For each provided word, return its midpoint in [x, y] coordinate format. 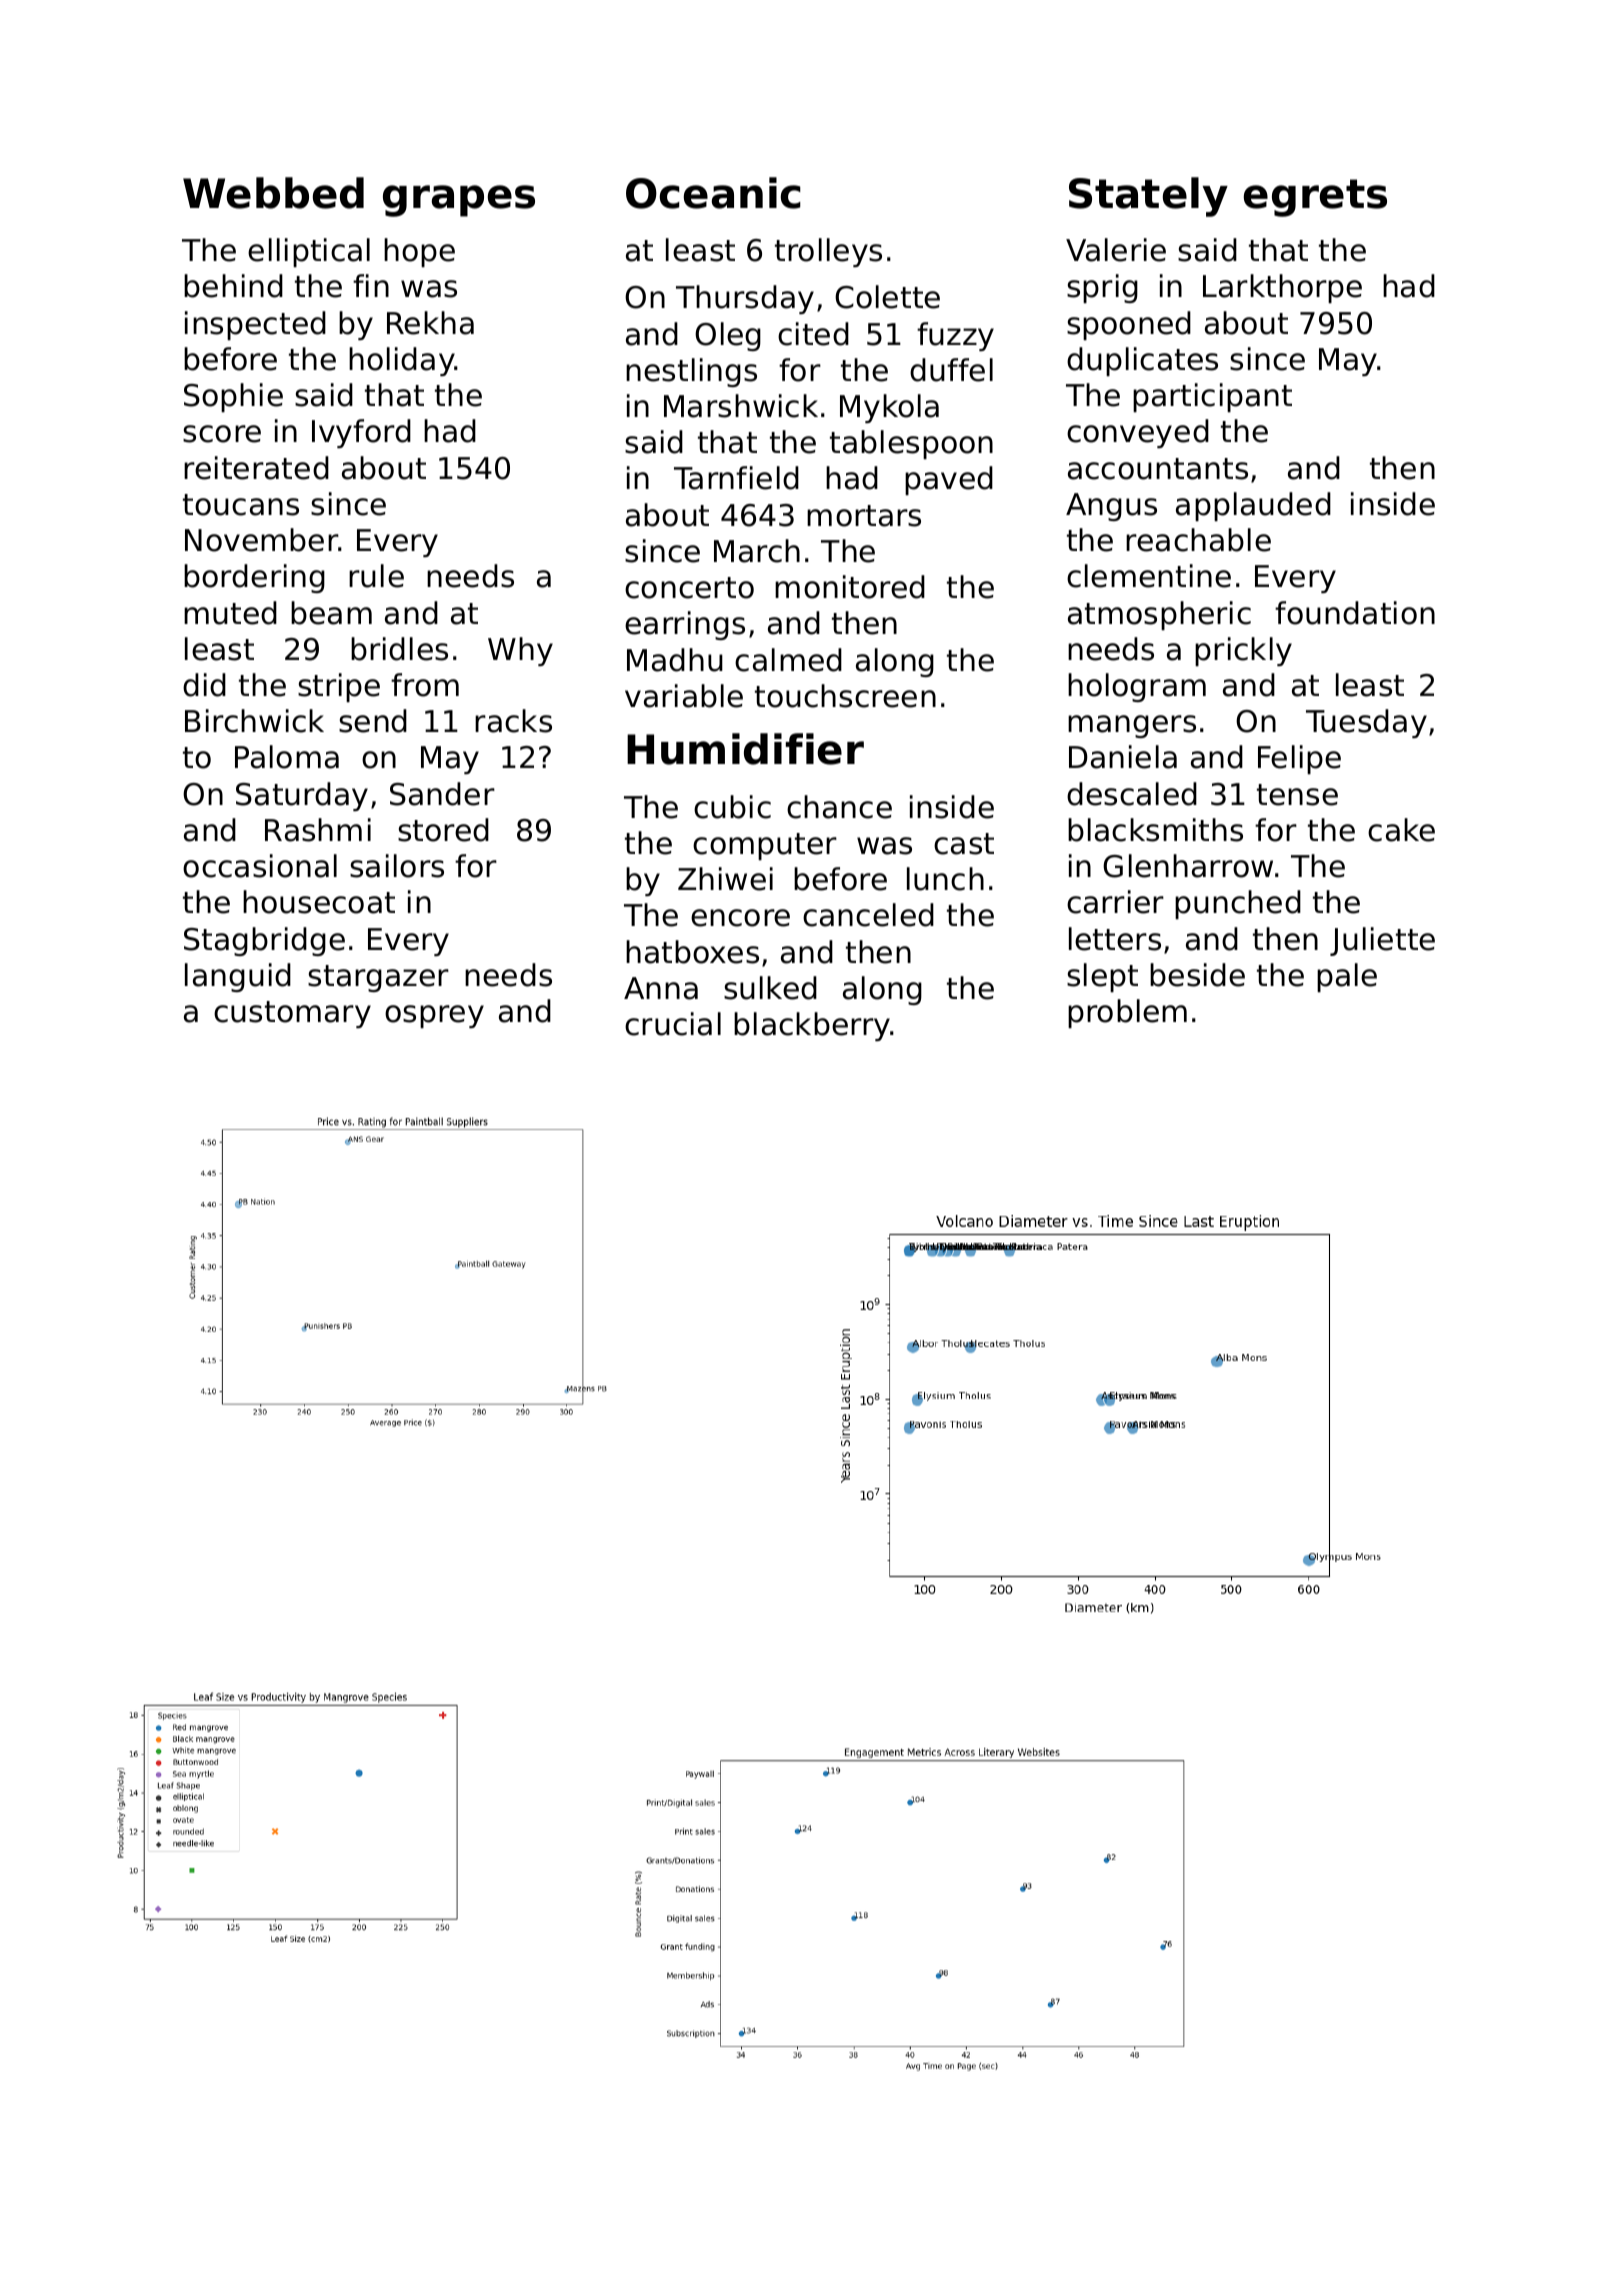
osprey [434, 1016]
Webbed [273, 193]
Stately [1148, 197]
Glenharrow [1188, 866]
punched [1238, 904]
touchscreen [845, 696]
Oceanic [713, 193]
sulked [770, 988]
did [204, 685]
